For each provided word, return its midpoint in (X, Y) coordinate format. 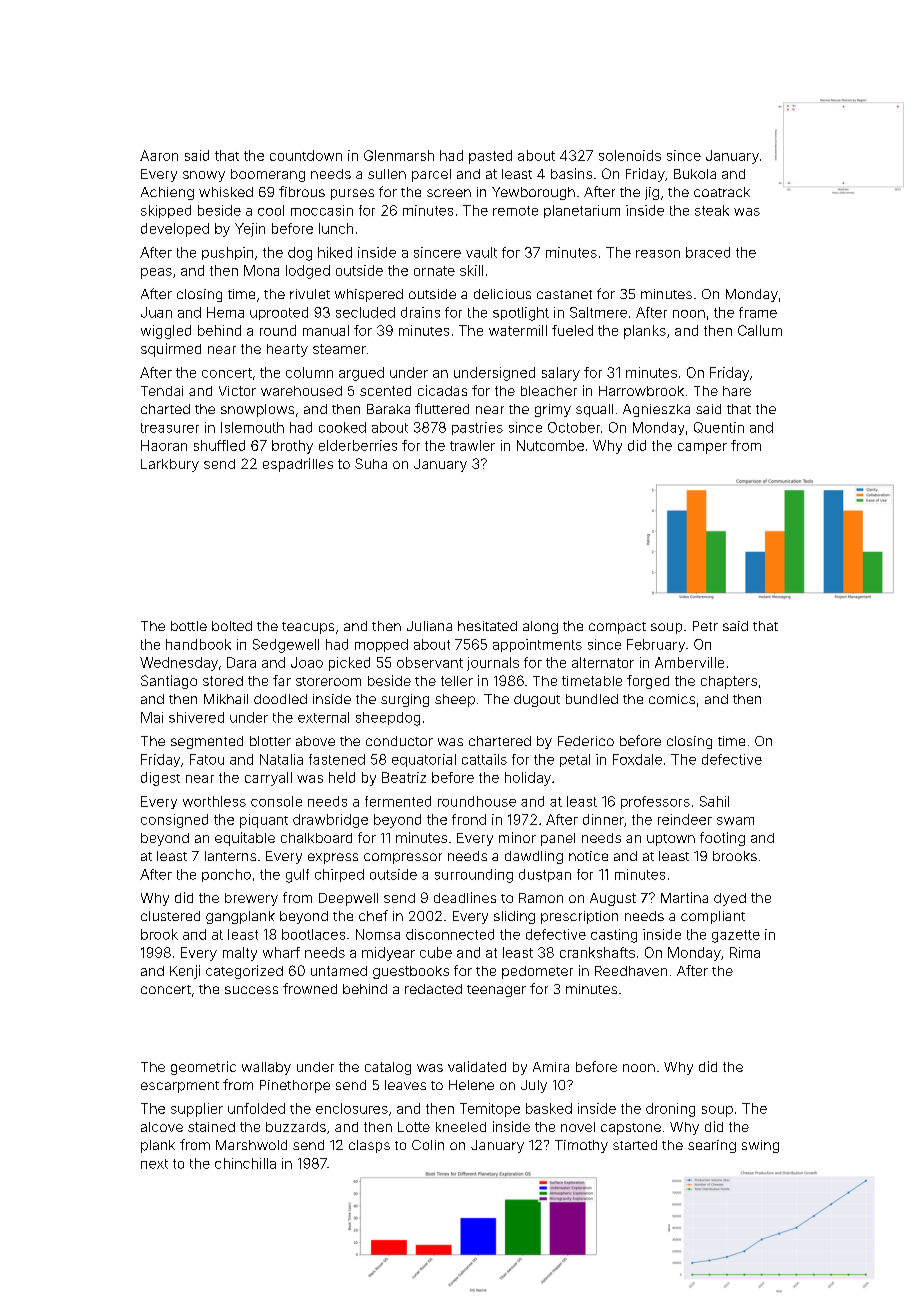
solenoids (630, 155)
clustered (170, 916)
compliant (713, 917)
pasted (490, 157)
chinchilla (245, 1163)
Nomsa (378, 934)
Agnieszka (656, 410)
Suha (371, 463)
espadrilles (298, 465)
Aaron (159, 155)
